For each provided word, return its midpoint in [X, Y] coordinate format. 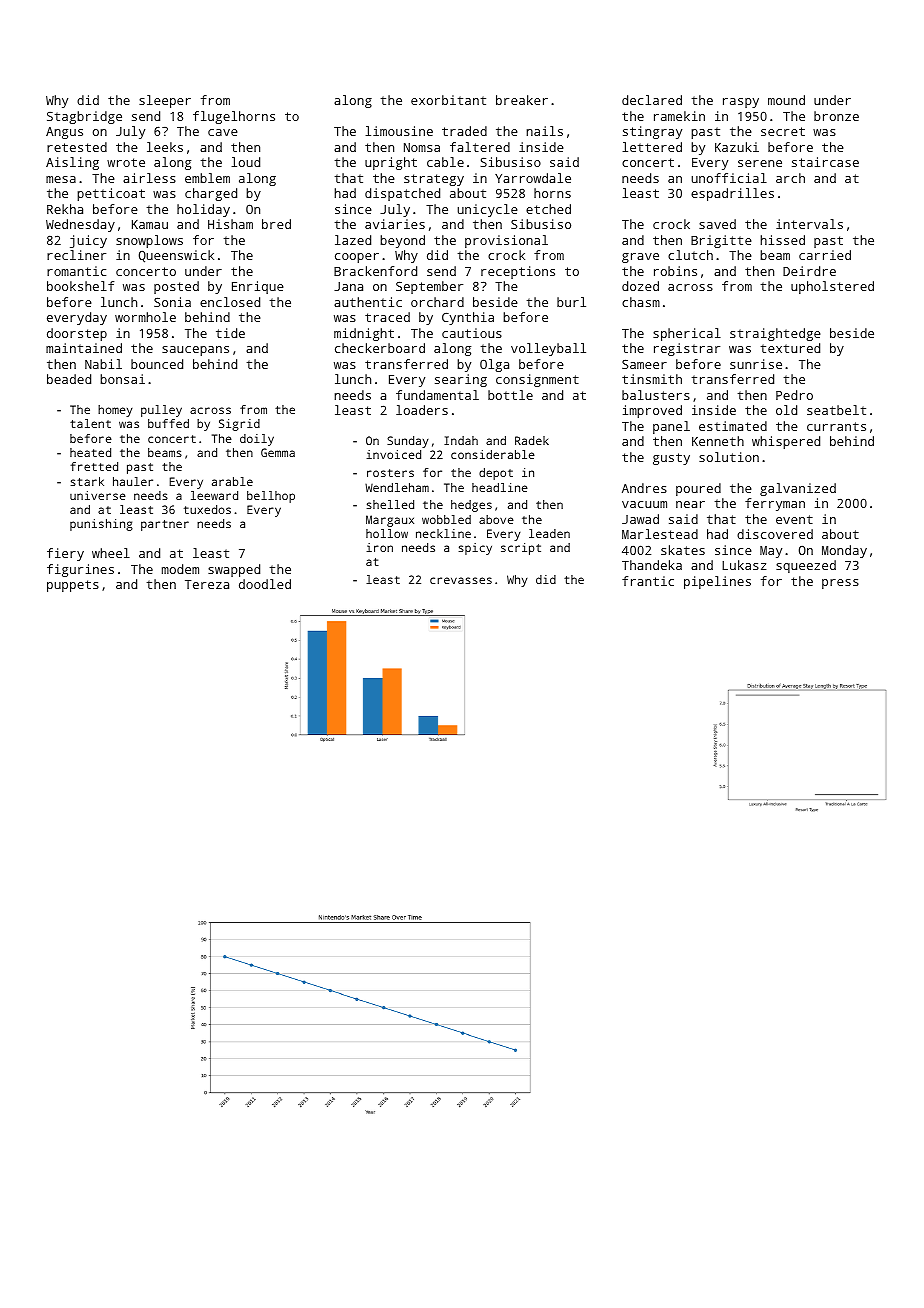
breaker [522, 100]
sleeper [165, 101]
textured [790, 348]
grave [640, 258]
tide [230, 333]
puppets [73, 586]
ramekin [679, 116]
